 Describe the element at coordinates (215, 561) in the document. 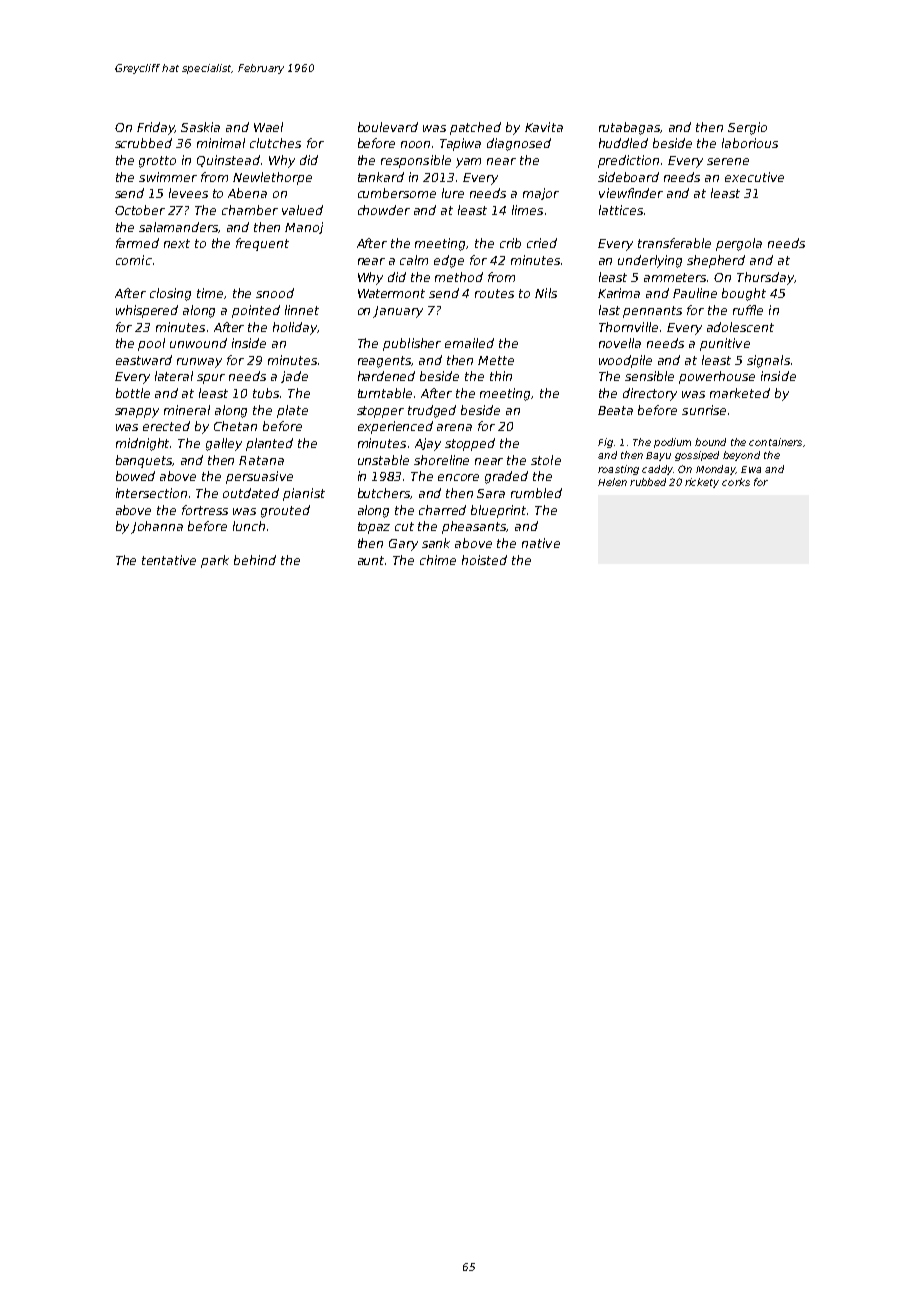

I see `park` at that location.
